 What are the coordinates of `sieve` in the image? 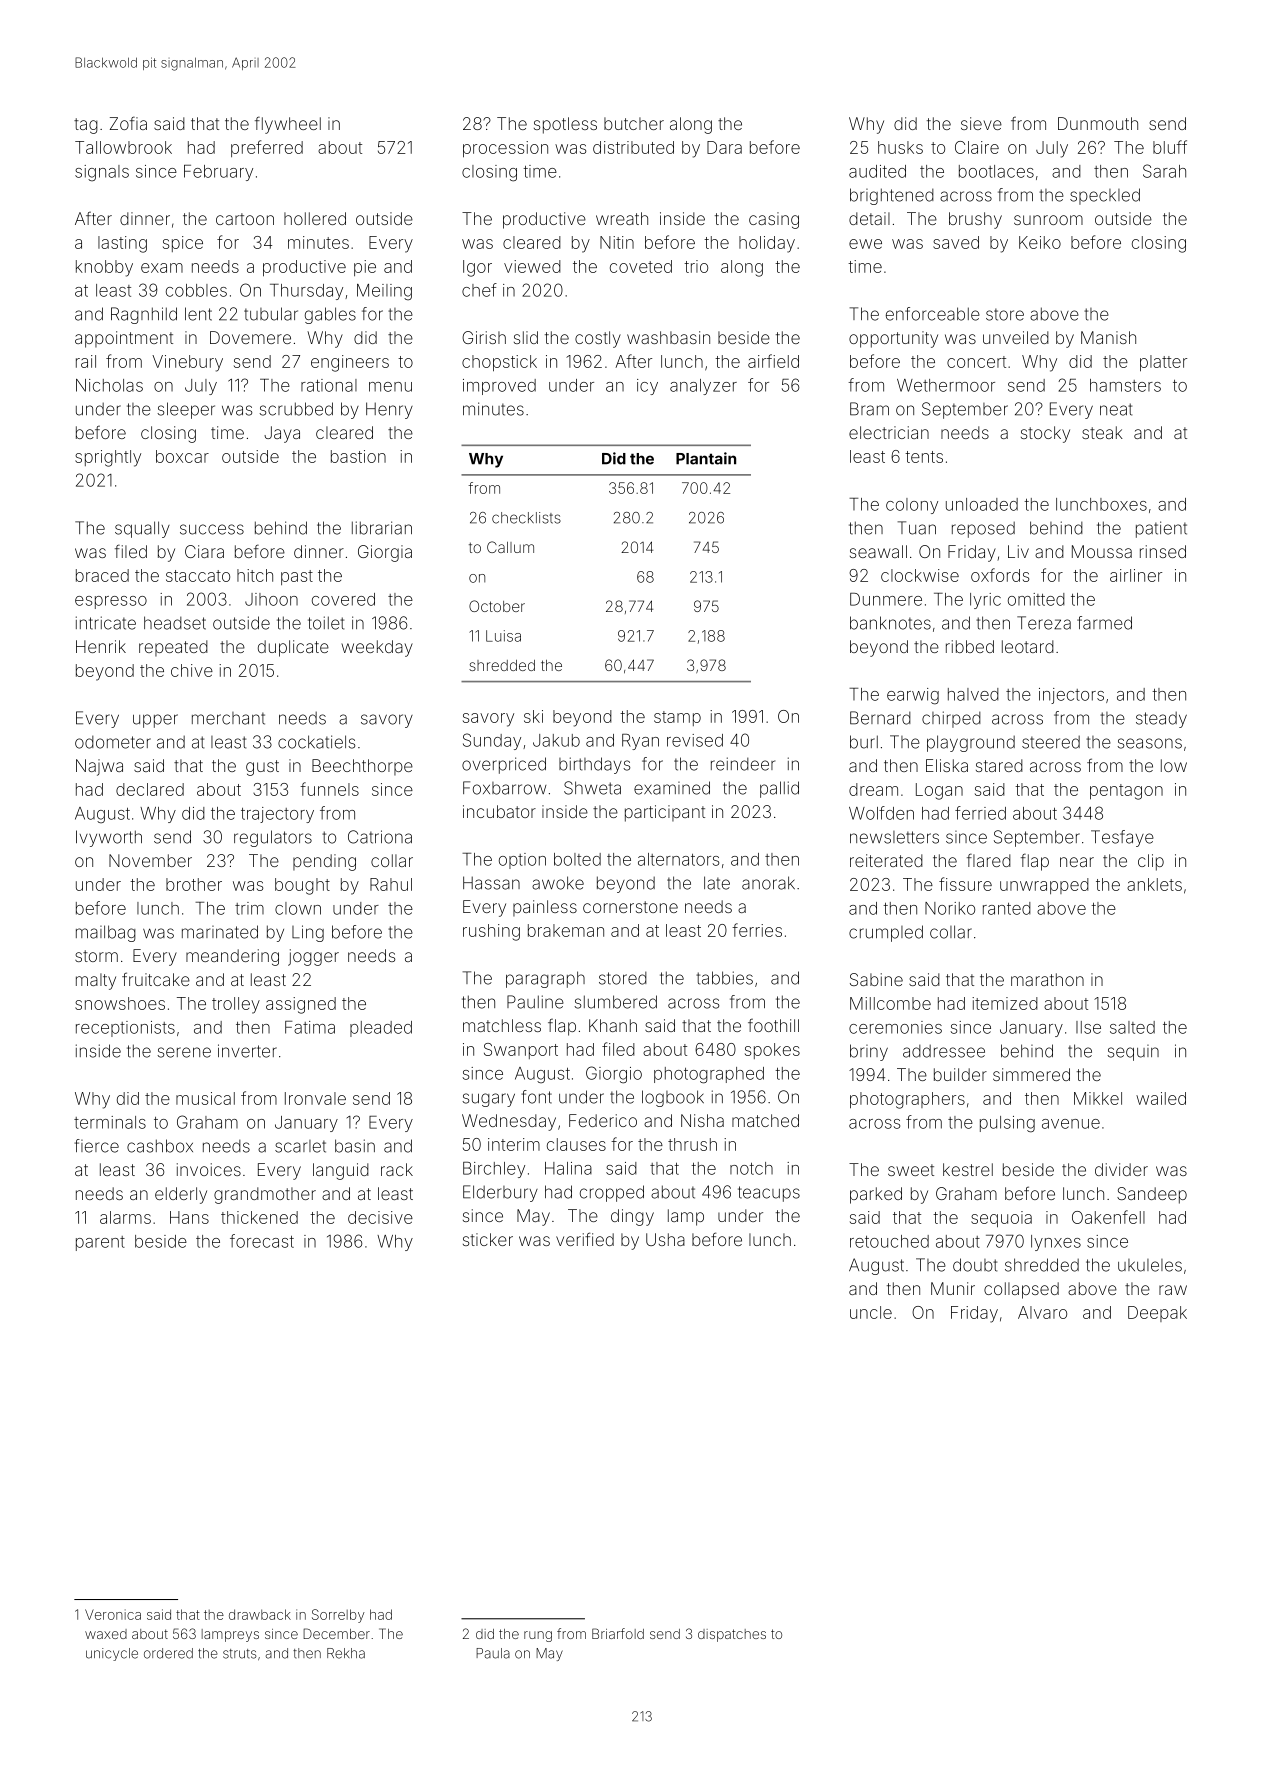 It's located at (981, 123).
